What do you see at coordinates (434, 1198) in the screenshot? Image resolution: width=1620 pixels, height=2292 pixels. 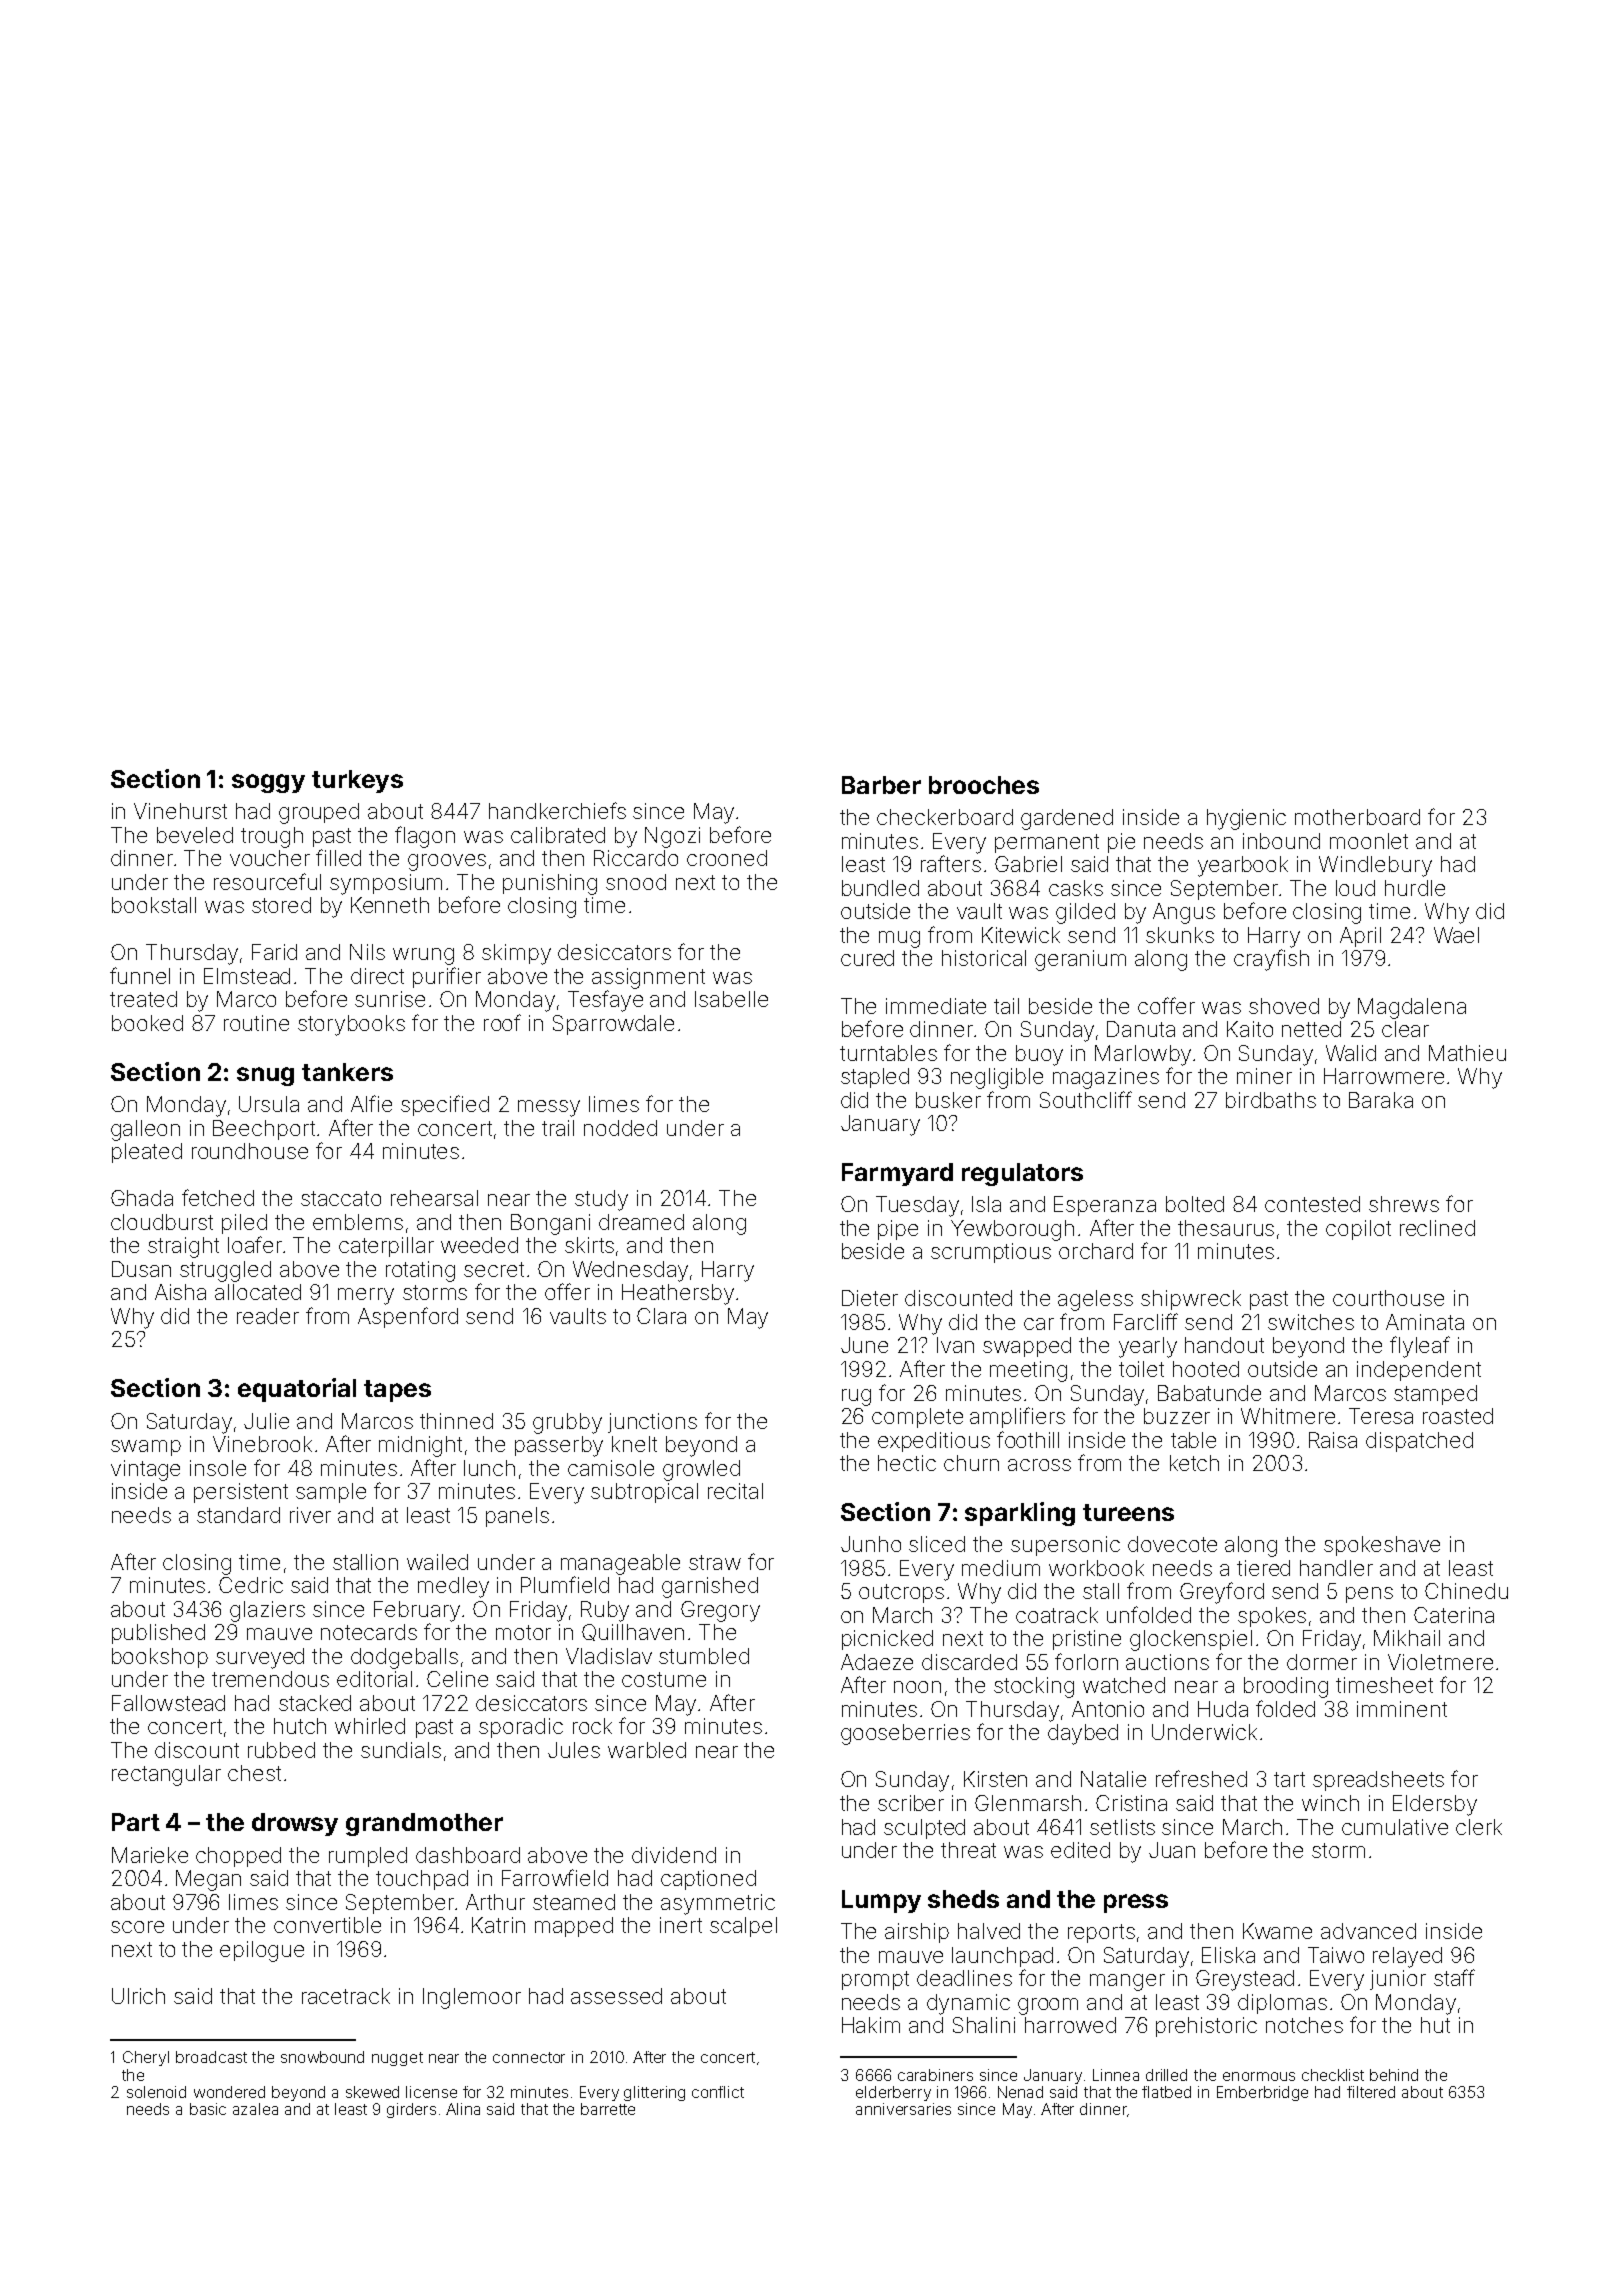 I see `rehearsal` at bounding box center [434, 1198].
